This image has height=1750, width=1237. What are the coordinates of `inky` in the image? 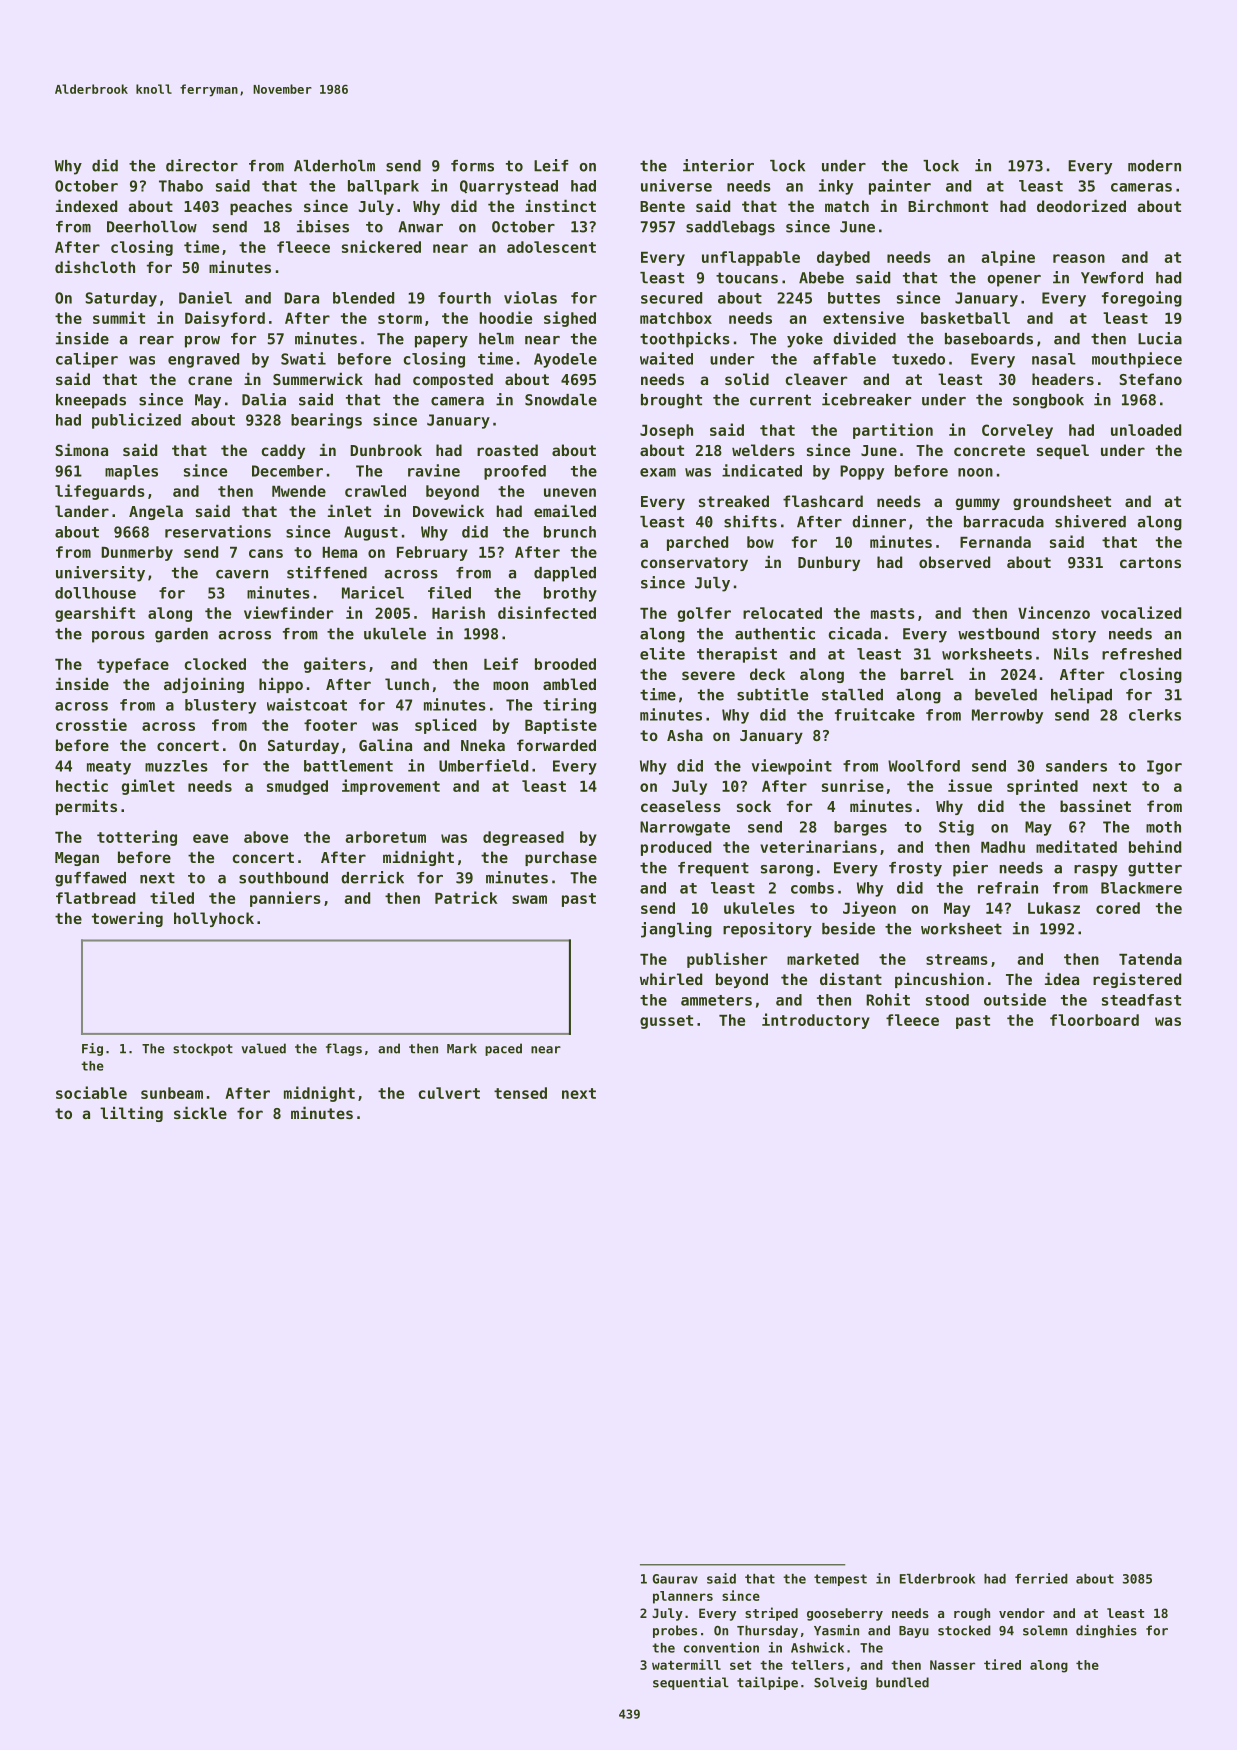 It's located at (836, 187).
